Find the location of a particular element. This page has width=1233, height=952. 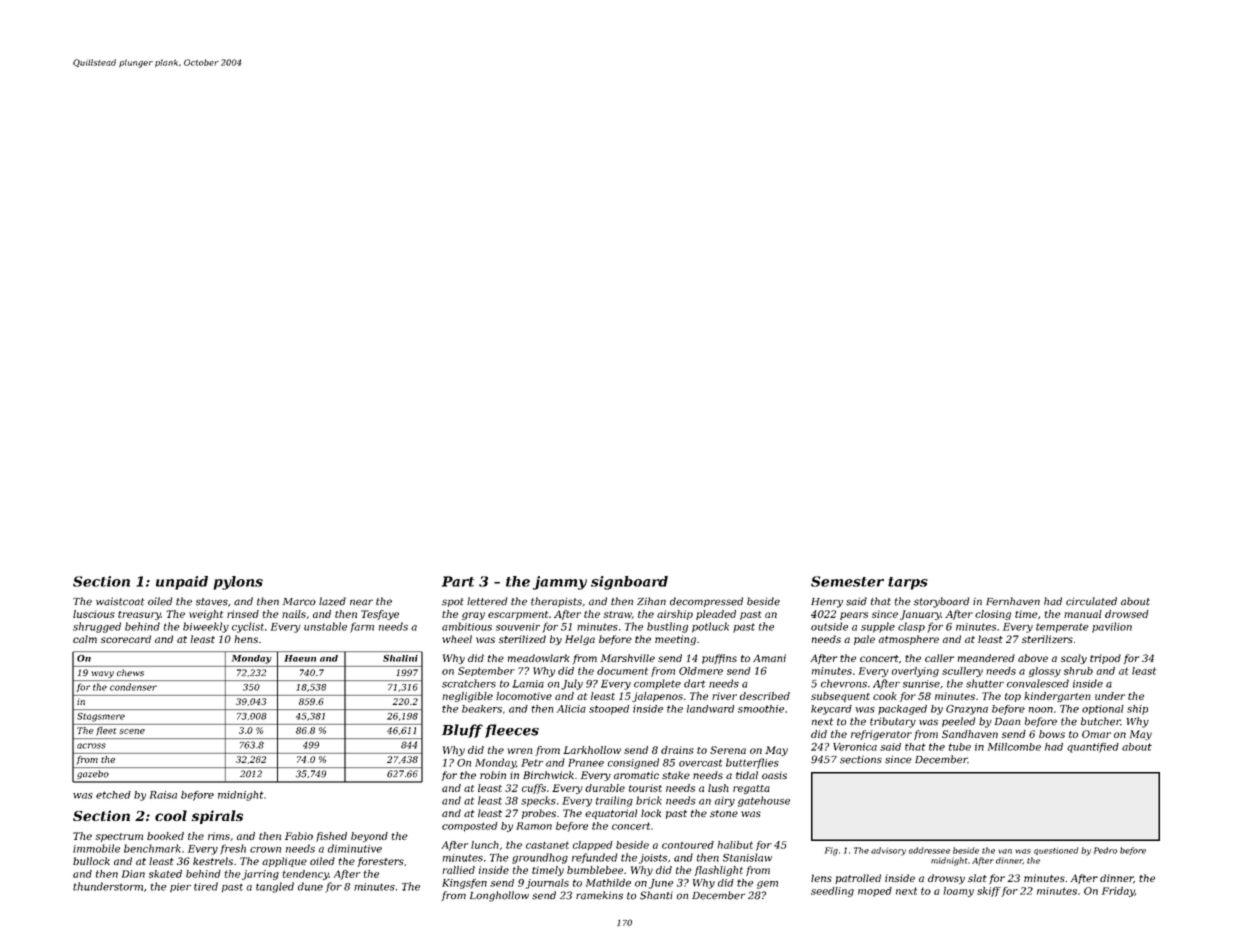

scorecard is located at coordinates (126, 639).
